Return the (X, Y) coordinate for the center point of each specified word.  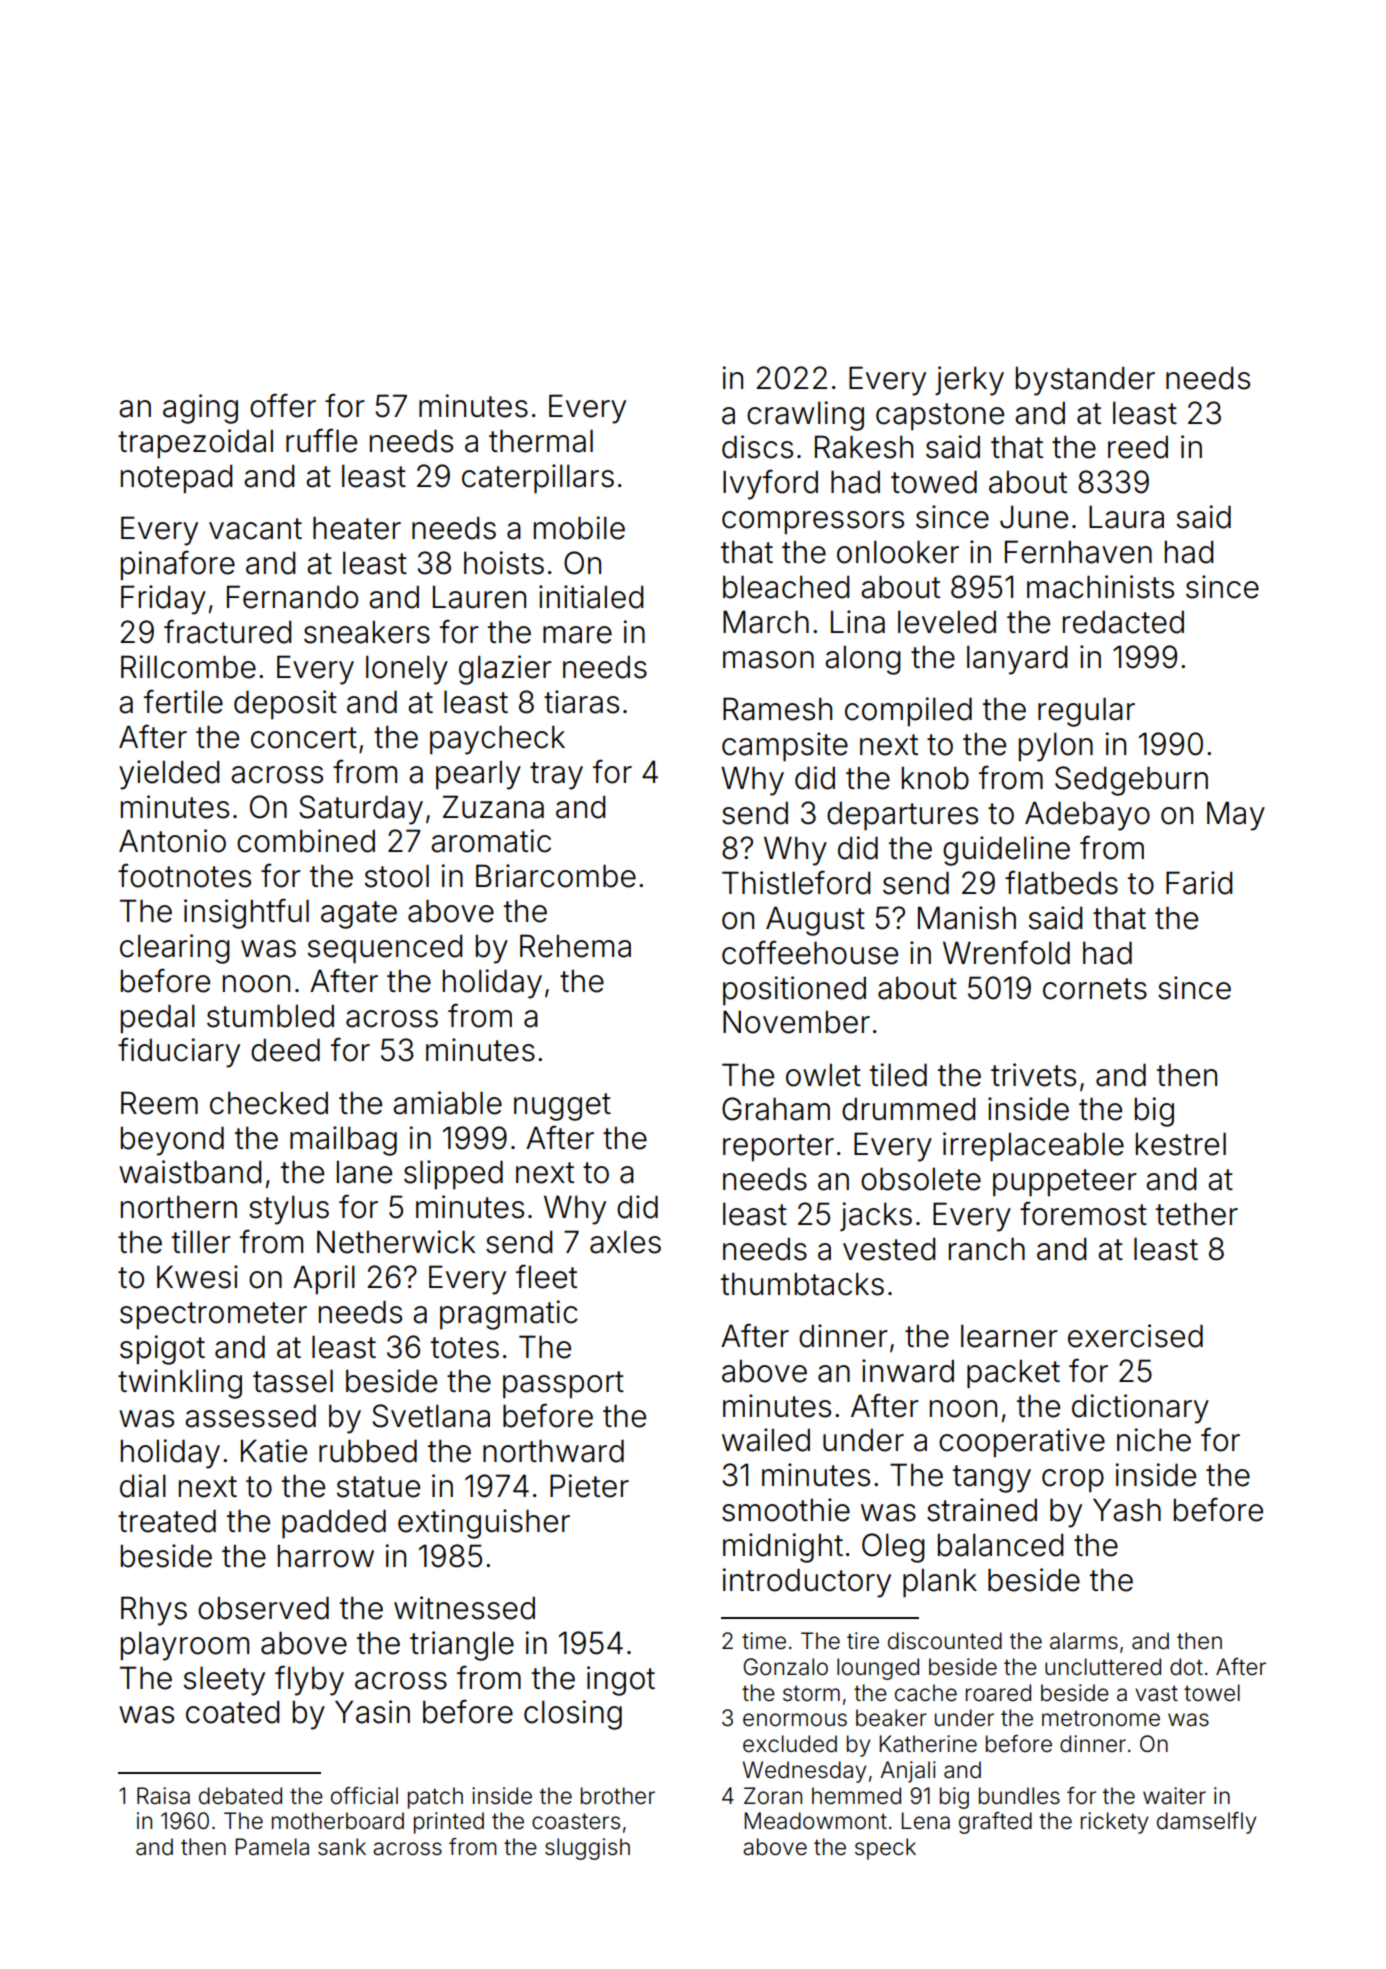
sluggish (587, 1849)
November (796, 1022)
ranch (987, 1249)
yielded (169, 775)
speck (885, 1849)
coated (233, 1712)
